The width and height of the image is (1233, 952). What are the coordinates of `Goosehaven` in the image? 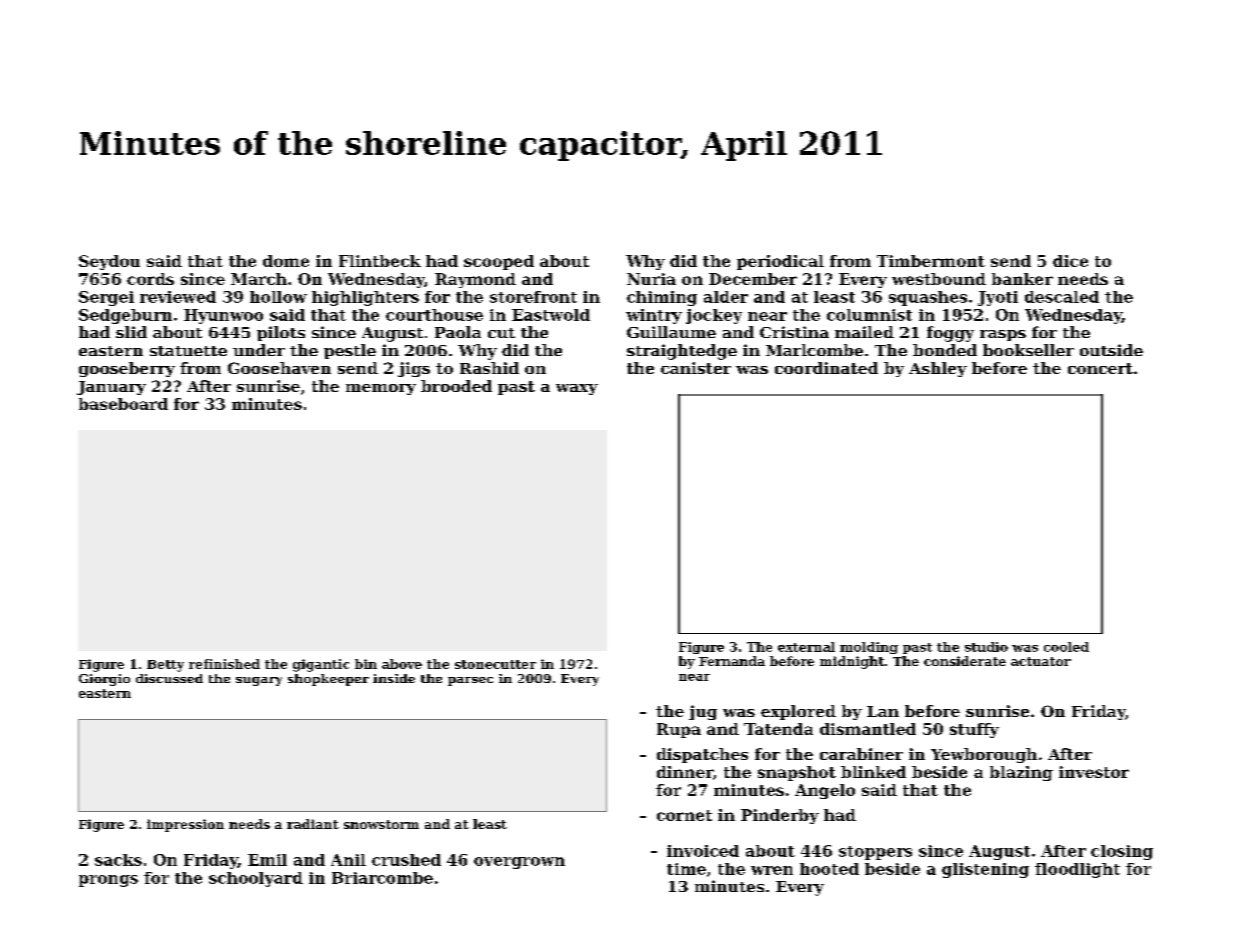 It's located at (279, 368).
